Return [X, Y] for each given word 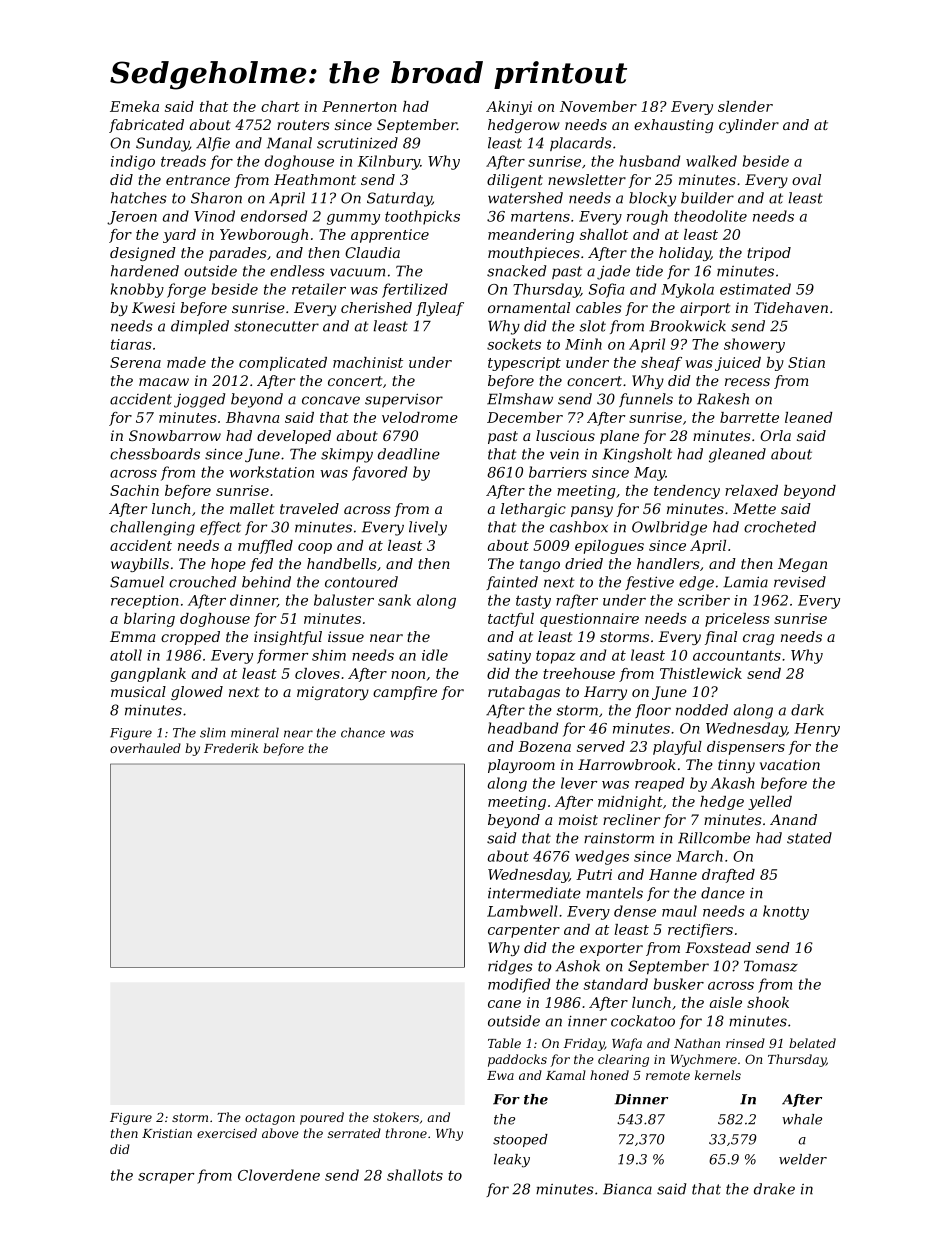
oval [806, 179]
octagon [270, 1119]
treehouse [579, 673]
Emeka [134, 106]
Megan [802, 565]
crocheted [780, 527]
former [282, 656]
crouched [202, 582]
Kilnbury [389, 162]
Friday [584, 1044]
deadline [409, 454]
